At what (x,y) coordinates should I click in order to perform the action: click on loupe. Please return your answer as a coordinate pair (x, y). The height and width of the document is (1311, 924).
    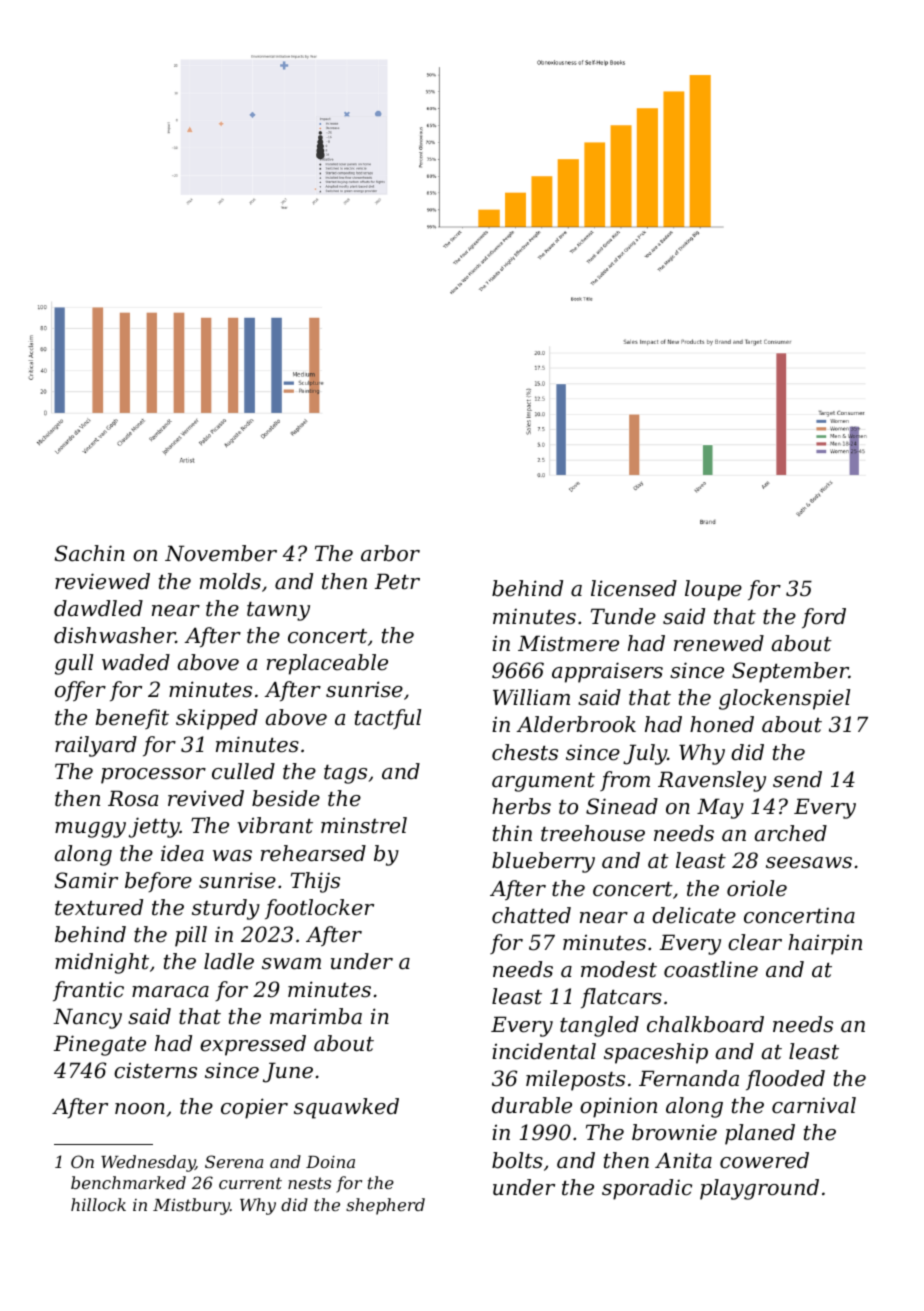
    Looking at the image, I should click on (713, 590).
